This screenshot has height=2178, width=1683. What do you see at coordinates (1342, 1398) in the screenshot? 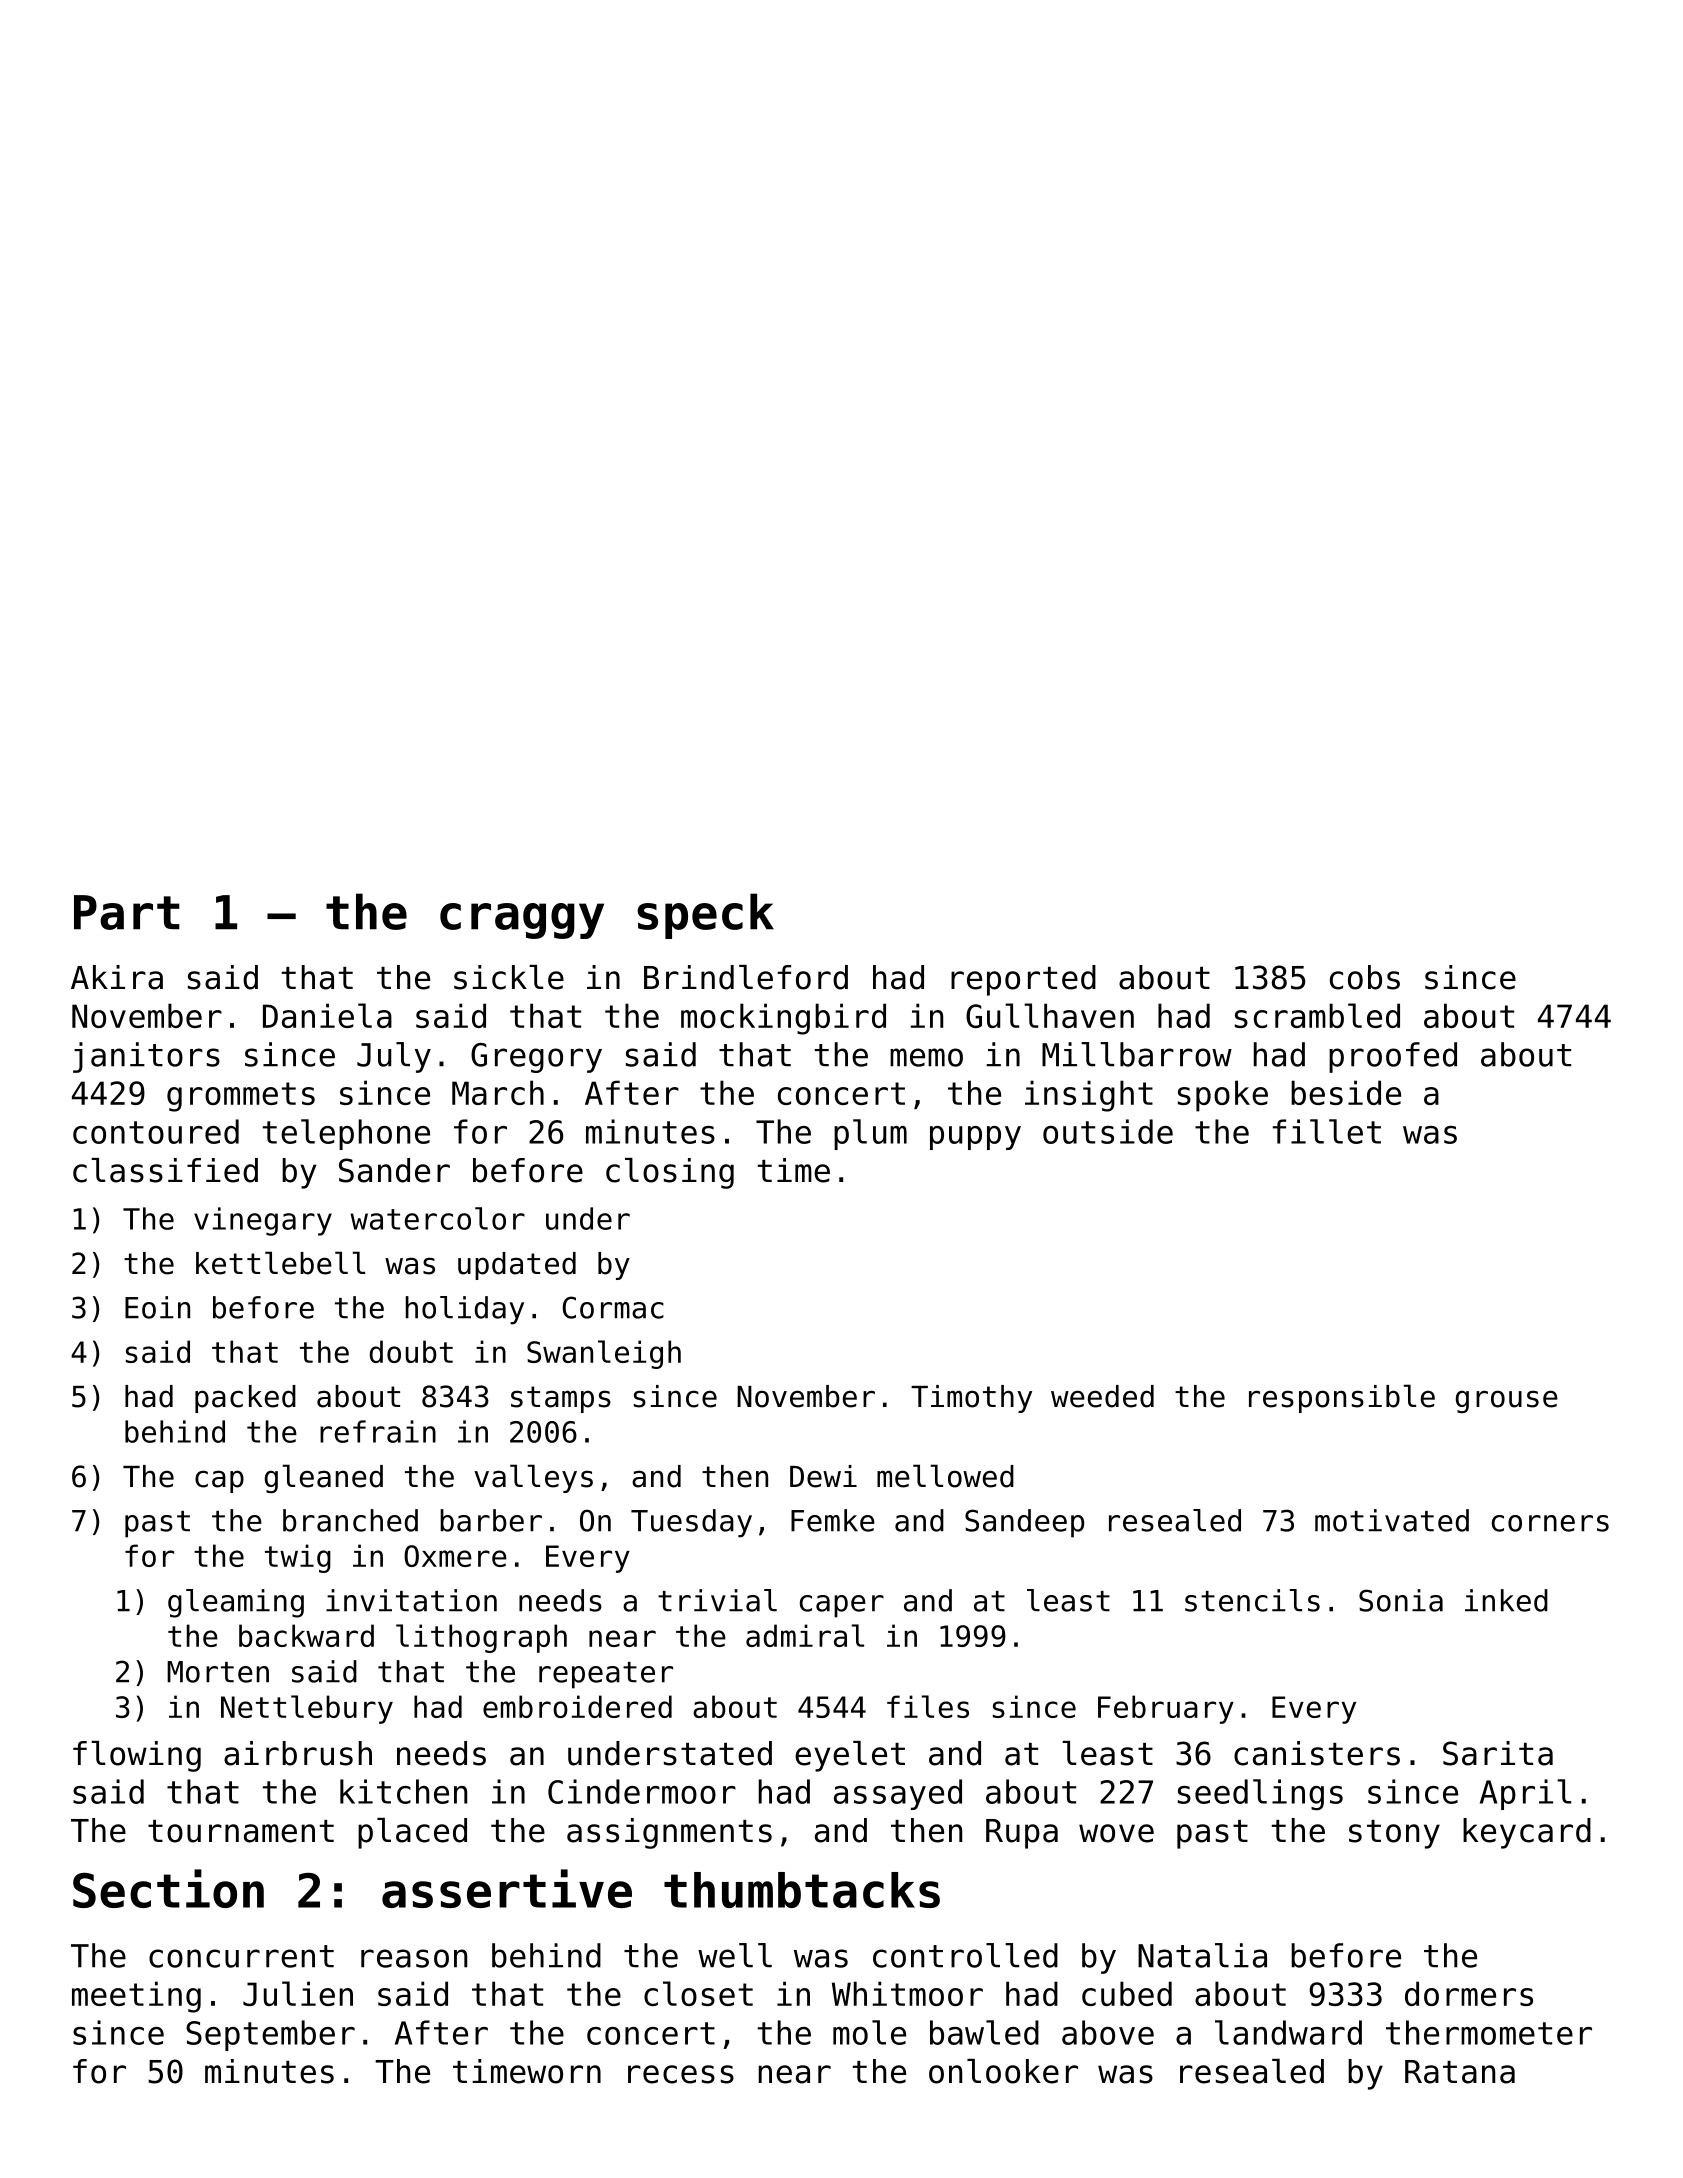
I see `responsible` at bounding box center [1342, 1398].
